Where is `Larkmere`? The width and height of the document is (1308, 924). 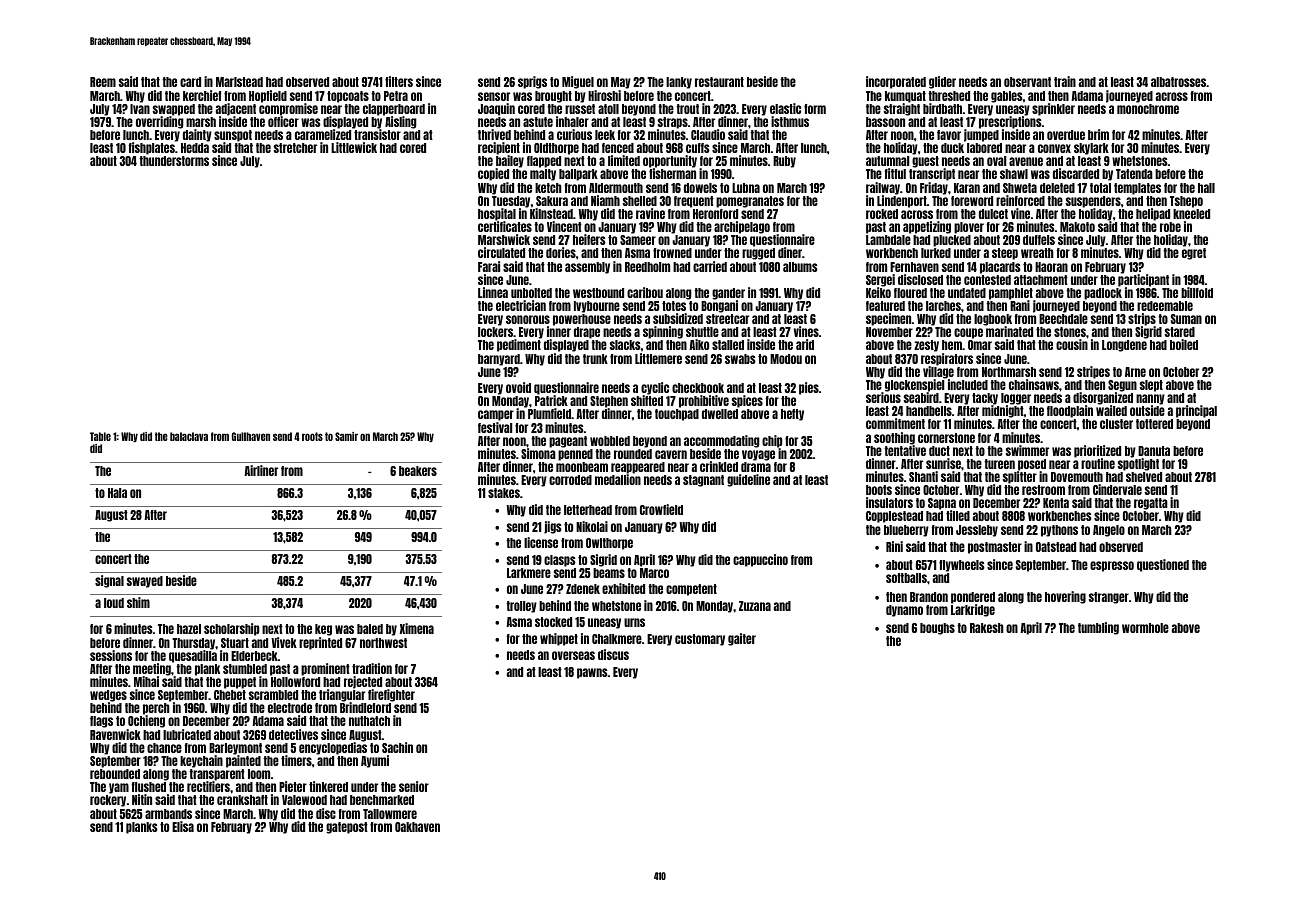 Larkmere is located at coordinates (529, 573).
